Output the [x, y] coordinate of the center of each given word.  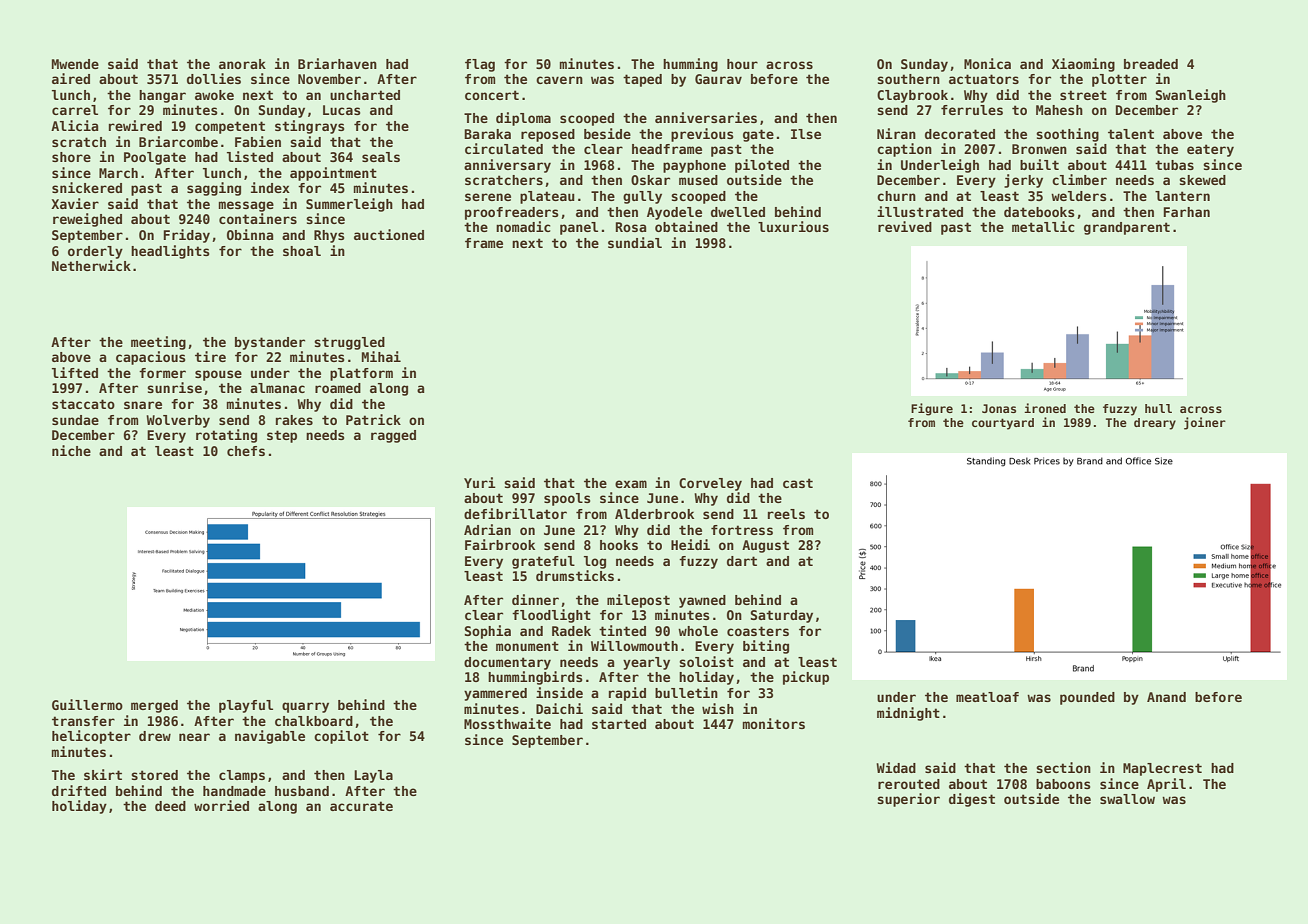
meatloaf [987, 697]
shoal [302, 251]
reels [786, 514]
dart [742, 561]
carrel [75, 110]
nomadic [523, 226]
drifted [79, 790]
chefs [246, 451]
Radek [571, 631]
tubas [1174, 165]
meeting [158, 343]
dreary [1155, 424]
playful [246, 706]
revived [905, 226]
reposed [548, 135]
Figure [932, 409]
